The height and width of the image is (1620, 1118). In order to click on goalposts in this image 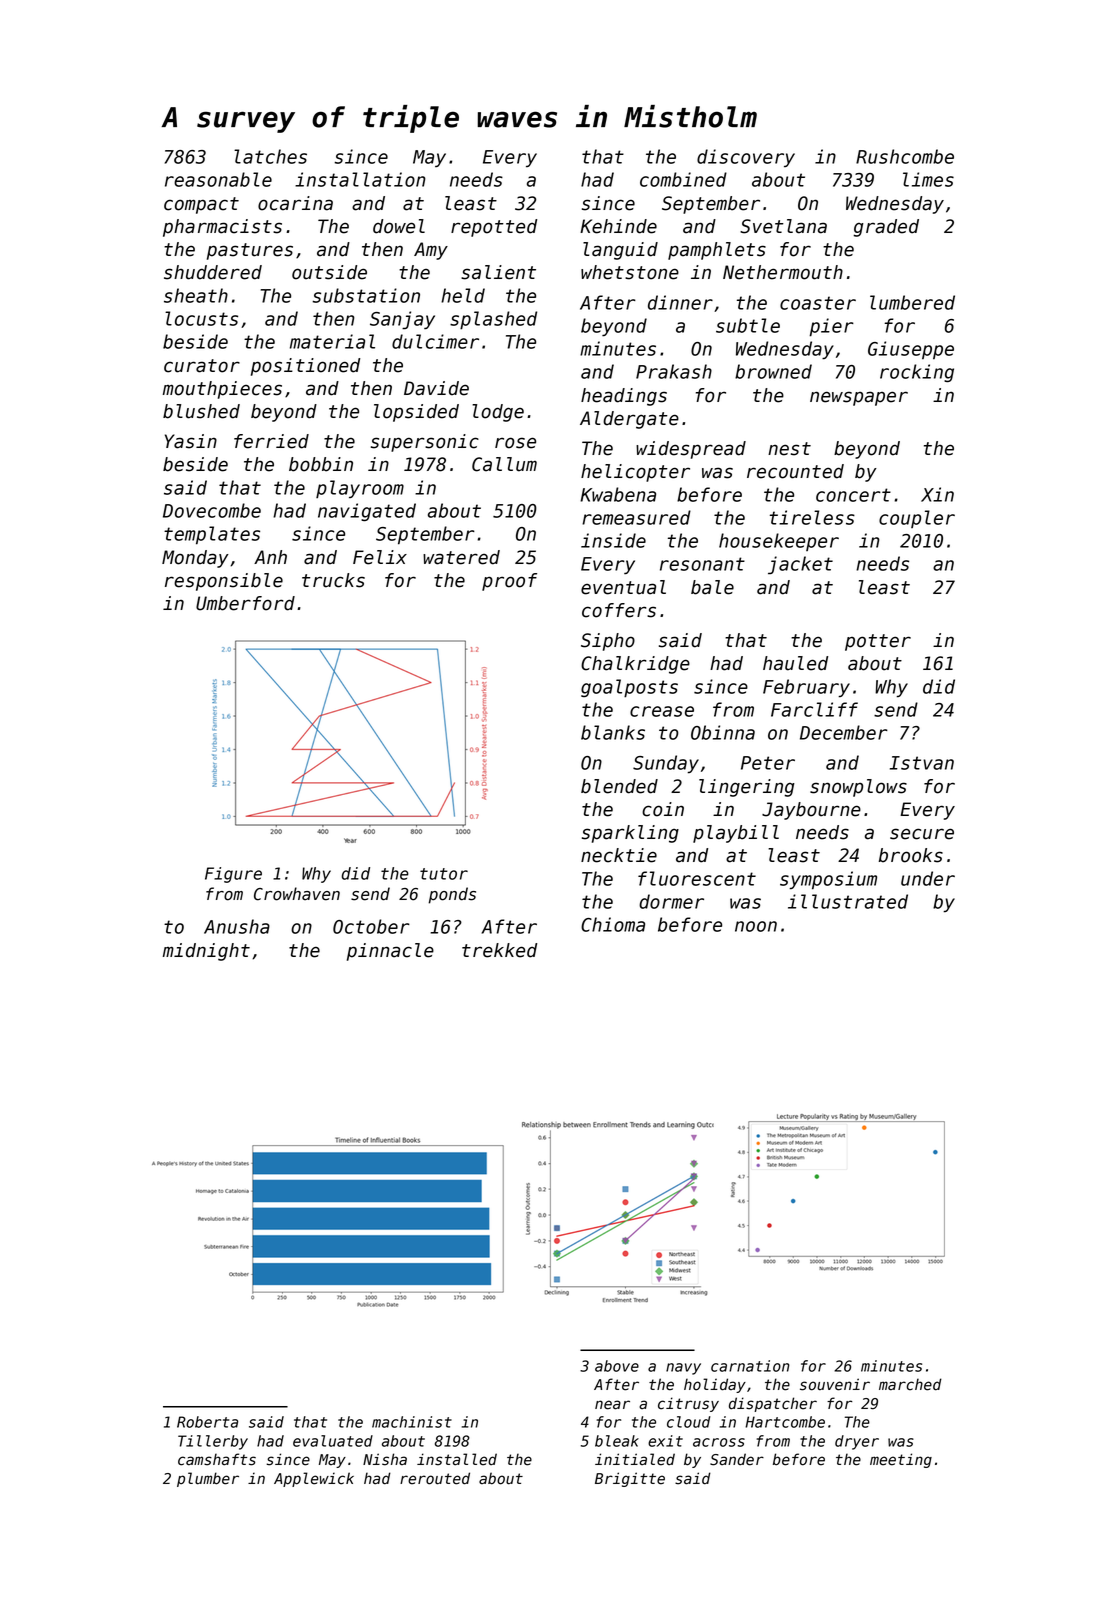, I will do `click(629, 688)`.
